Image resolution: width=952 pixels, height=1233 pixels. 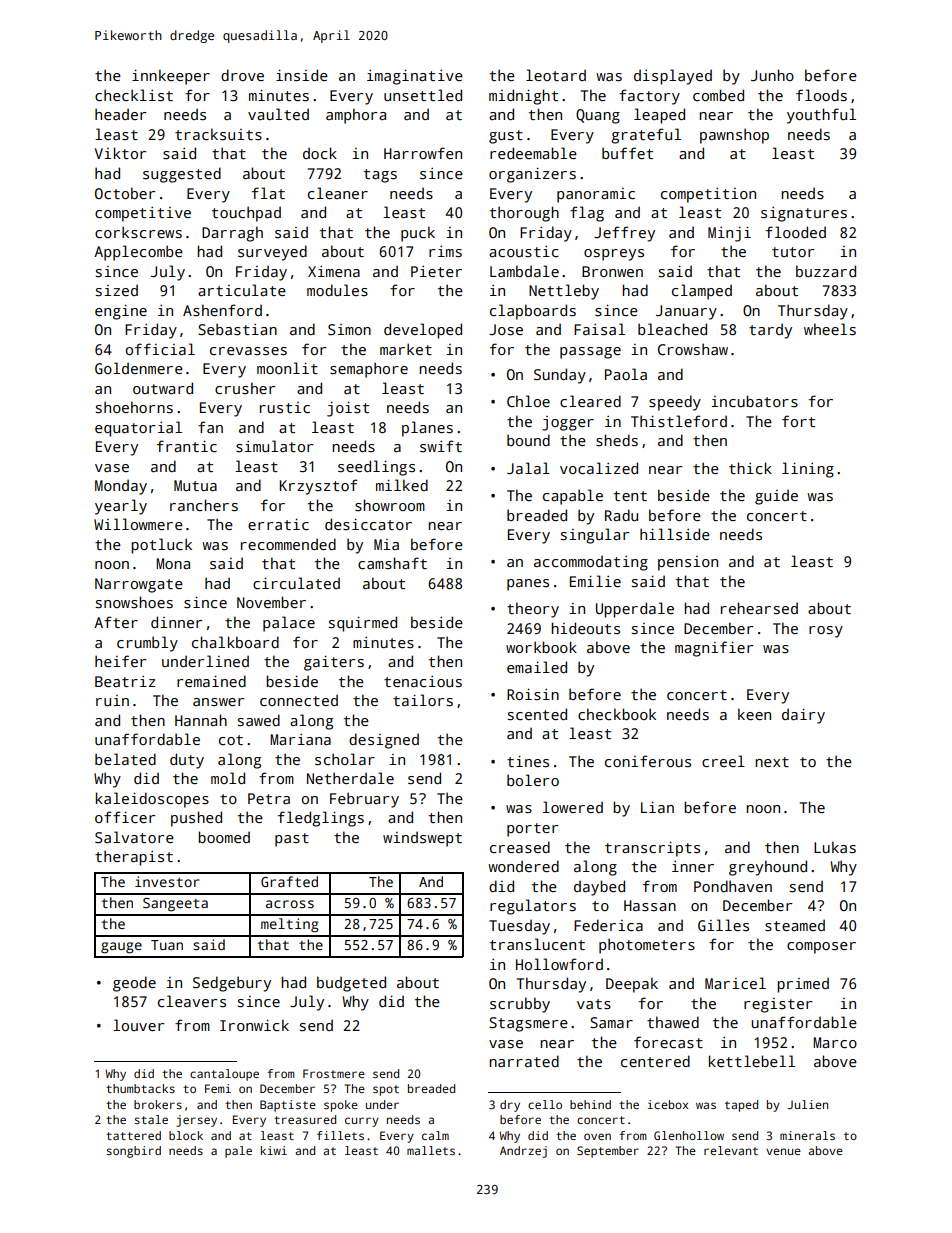 What do you see at coordinates (228, 778) in the page?
I see `mold` at bounding box center [228, 778].
